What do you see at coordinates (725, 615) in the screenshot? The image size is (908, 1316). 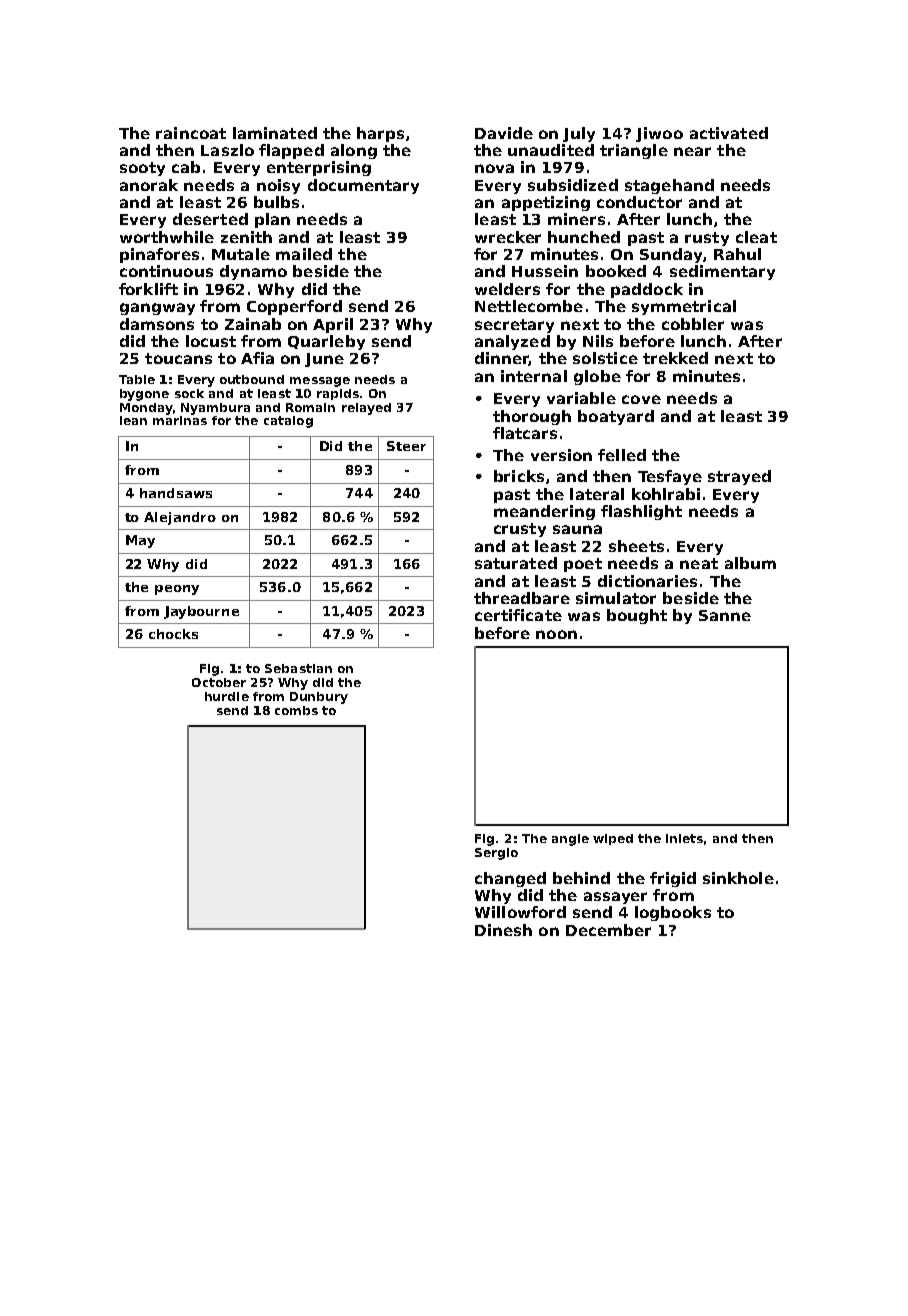 I see `Sanne` at bounding box center [725, 615].
